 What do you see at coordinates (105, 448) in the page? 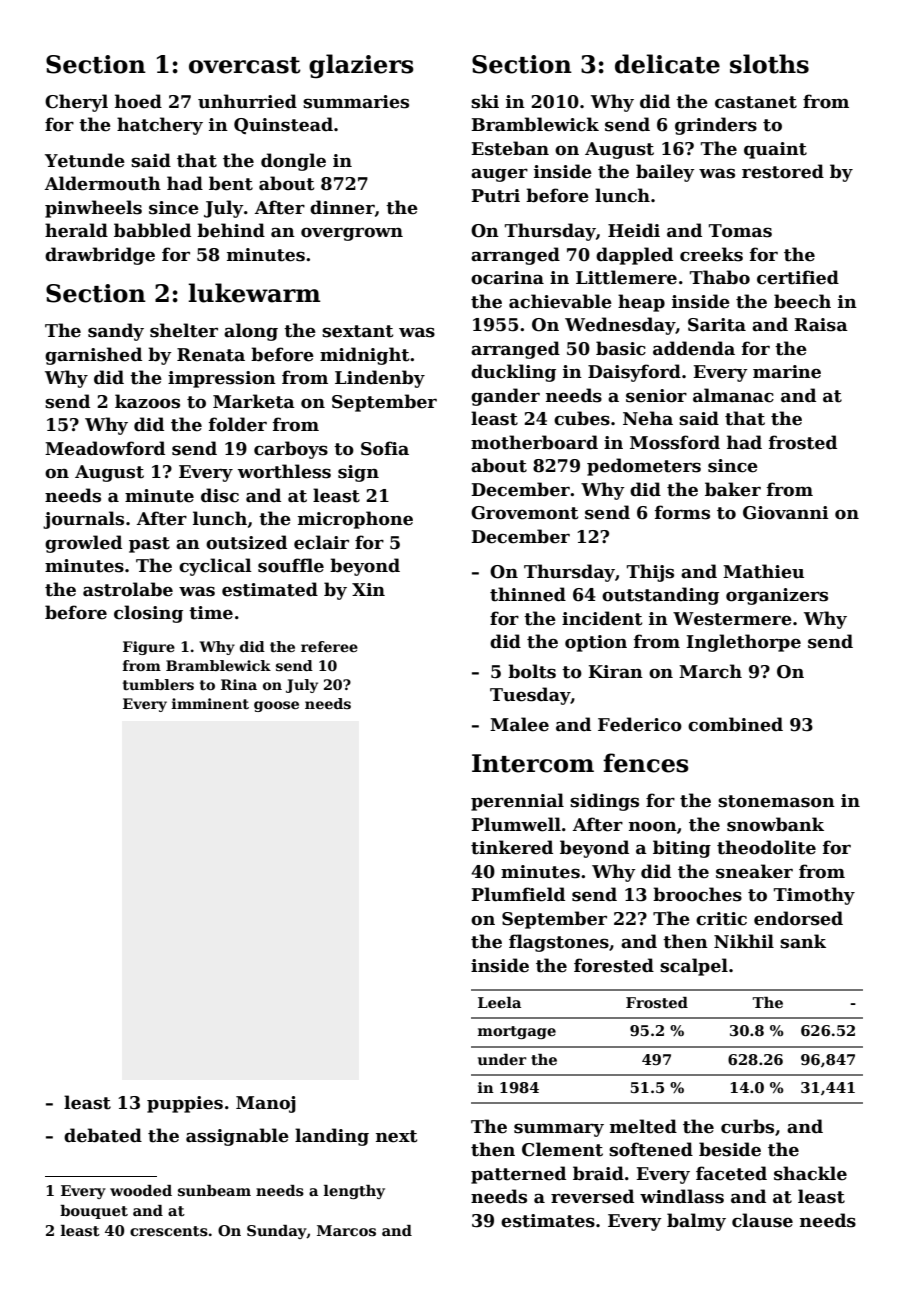
I see `Meadowford` at bounding box center [105, 448].
